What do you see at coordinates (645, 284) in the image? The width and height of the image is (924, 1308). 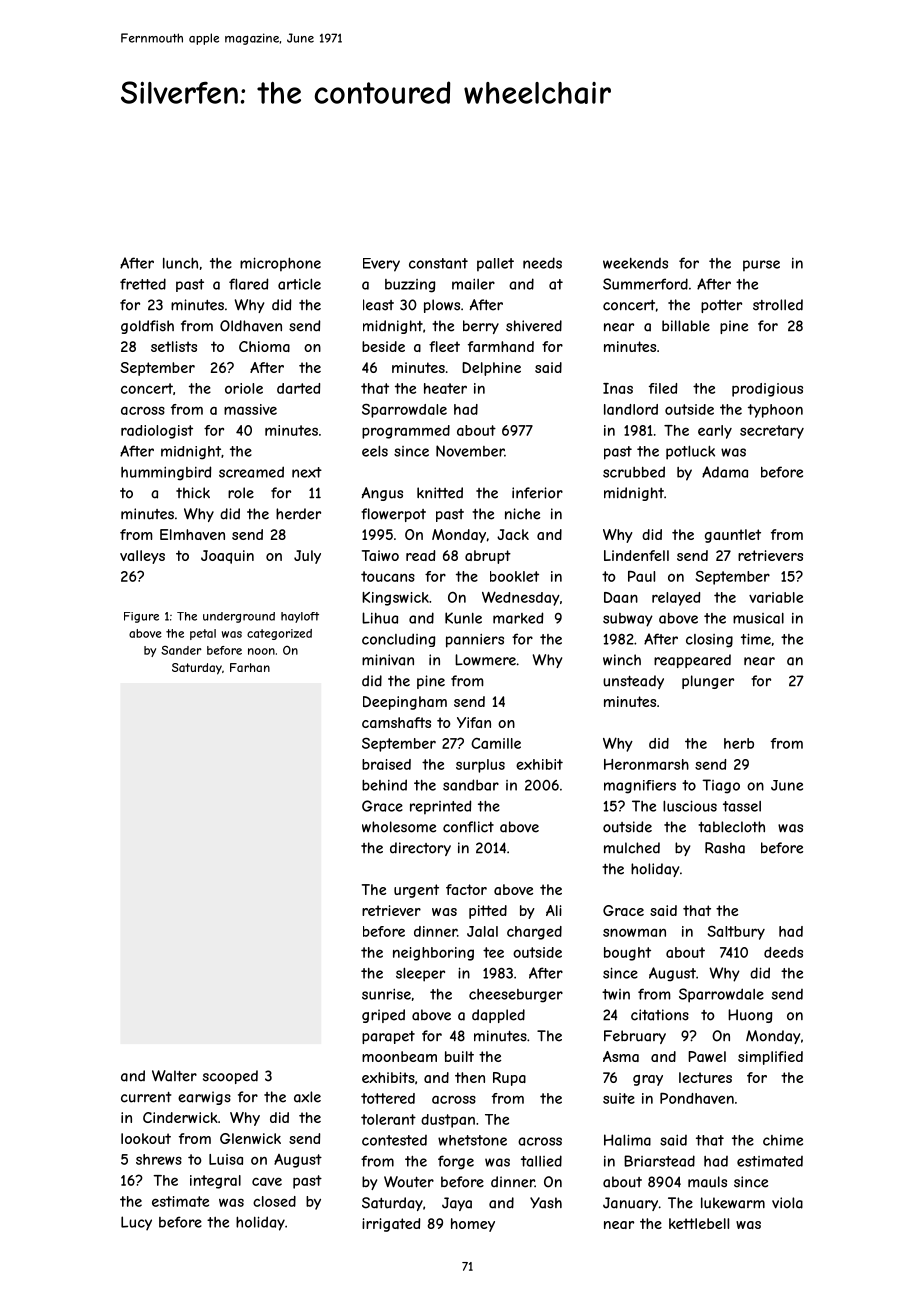 I see `Summerford` at bounding box center [645, 284].
